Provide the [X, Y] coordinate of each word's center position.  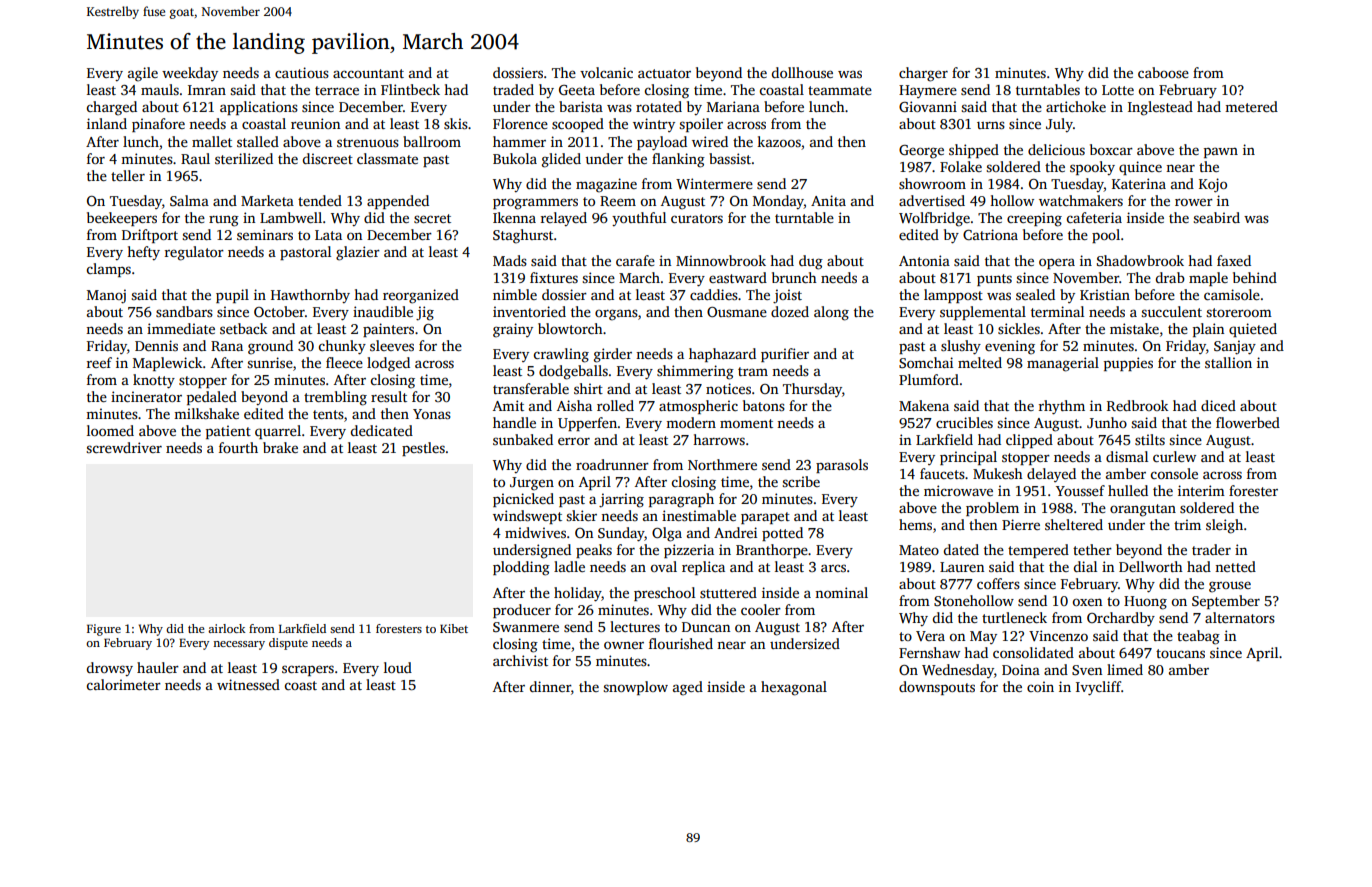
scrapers [308, 670]
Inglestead [1160, 108]
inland [107, 123]
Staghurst [523, 236]
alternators [1240, 617]
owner [624, 645]
